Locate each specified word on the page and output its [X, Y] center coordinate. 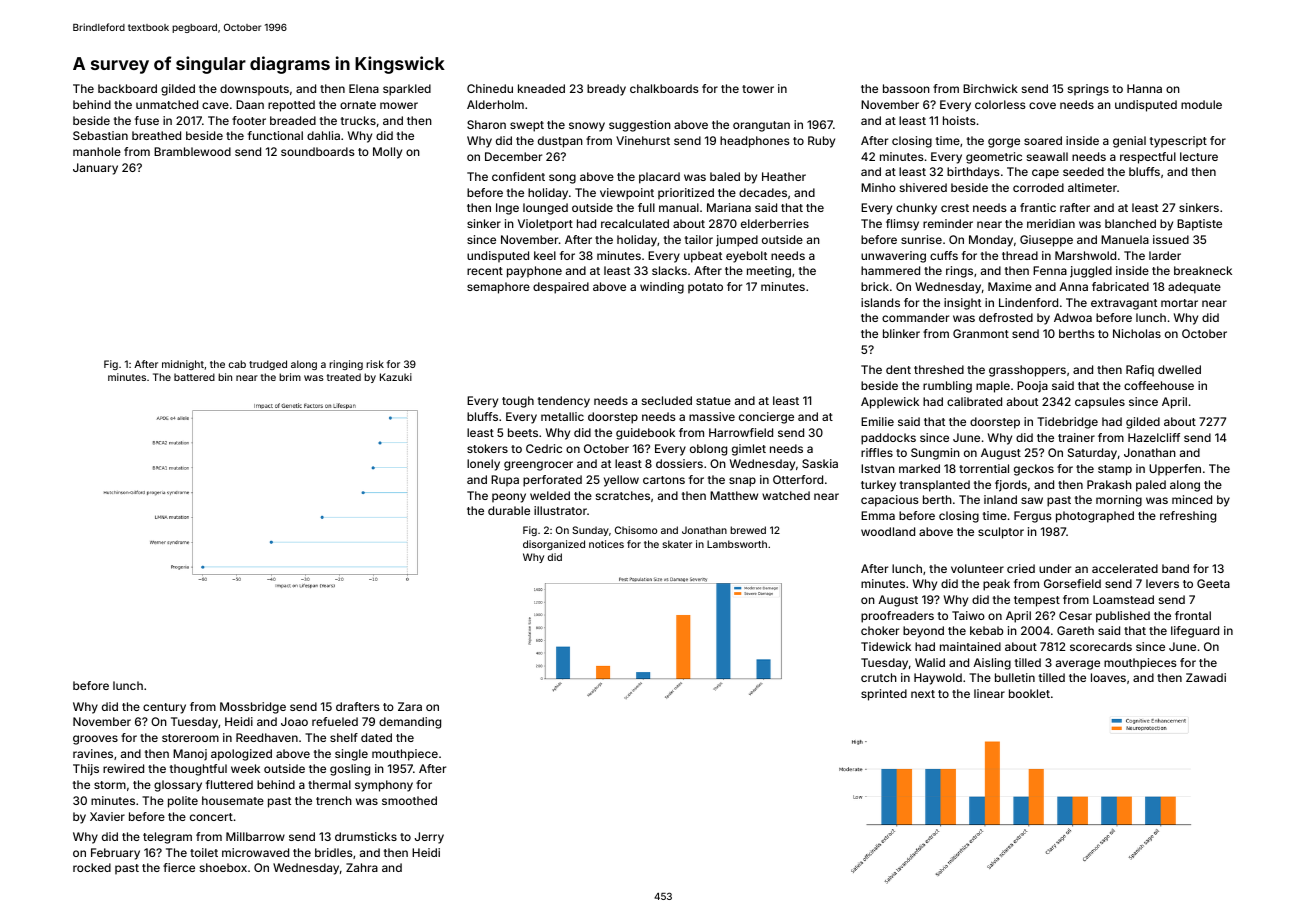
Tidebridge [1067, 423]
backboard [127, 88]
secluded [667, 400]
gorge [1004, 143]
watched [786, 495]
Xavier [107, 816]
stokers [487, 448]
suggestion [640, 126]
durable [509, 510]
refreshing [1188, 517]
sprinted [884, 695]
